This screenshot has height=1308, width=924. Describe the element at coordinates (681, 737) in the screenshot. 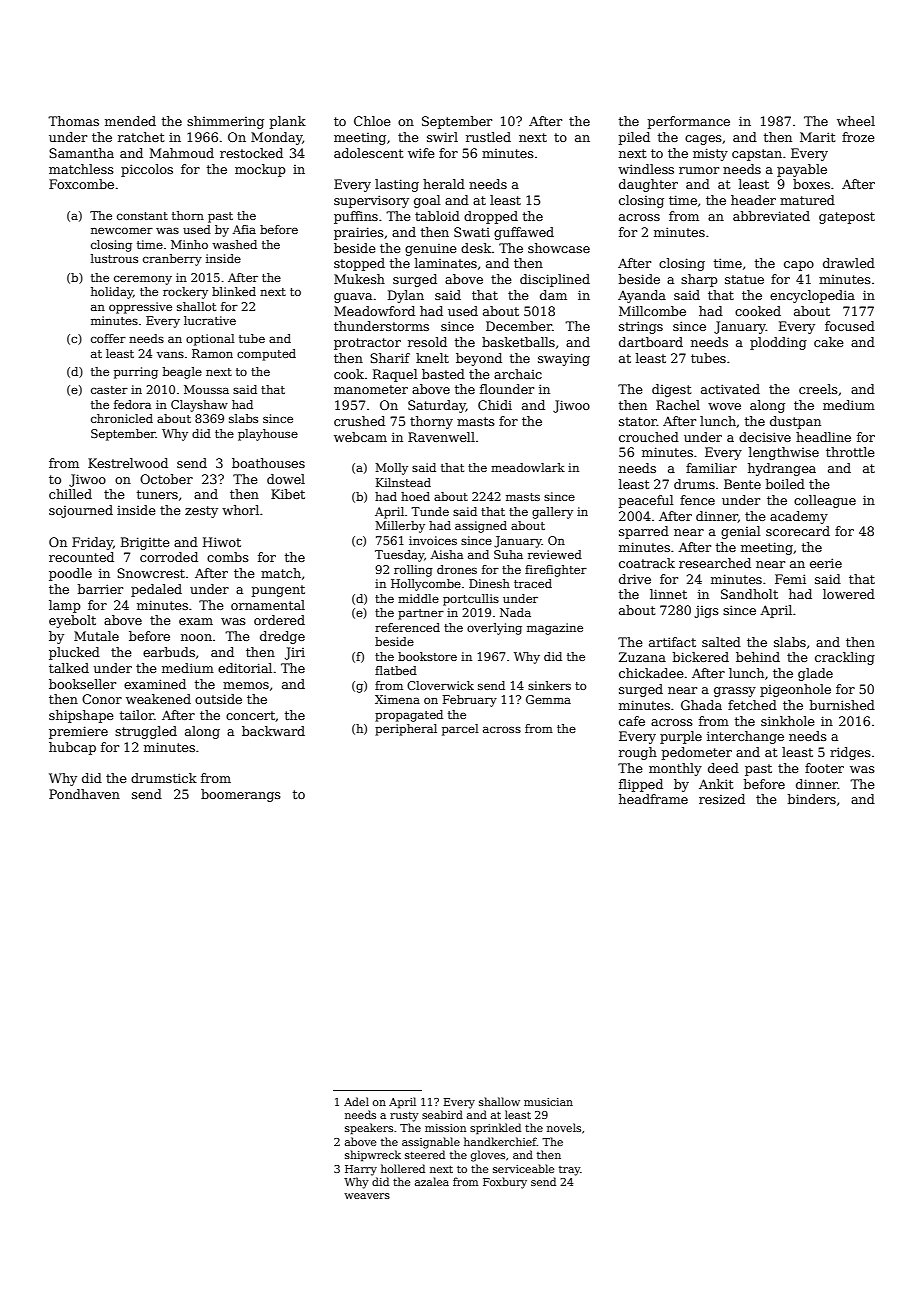

I see `purple` at that location.
